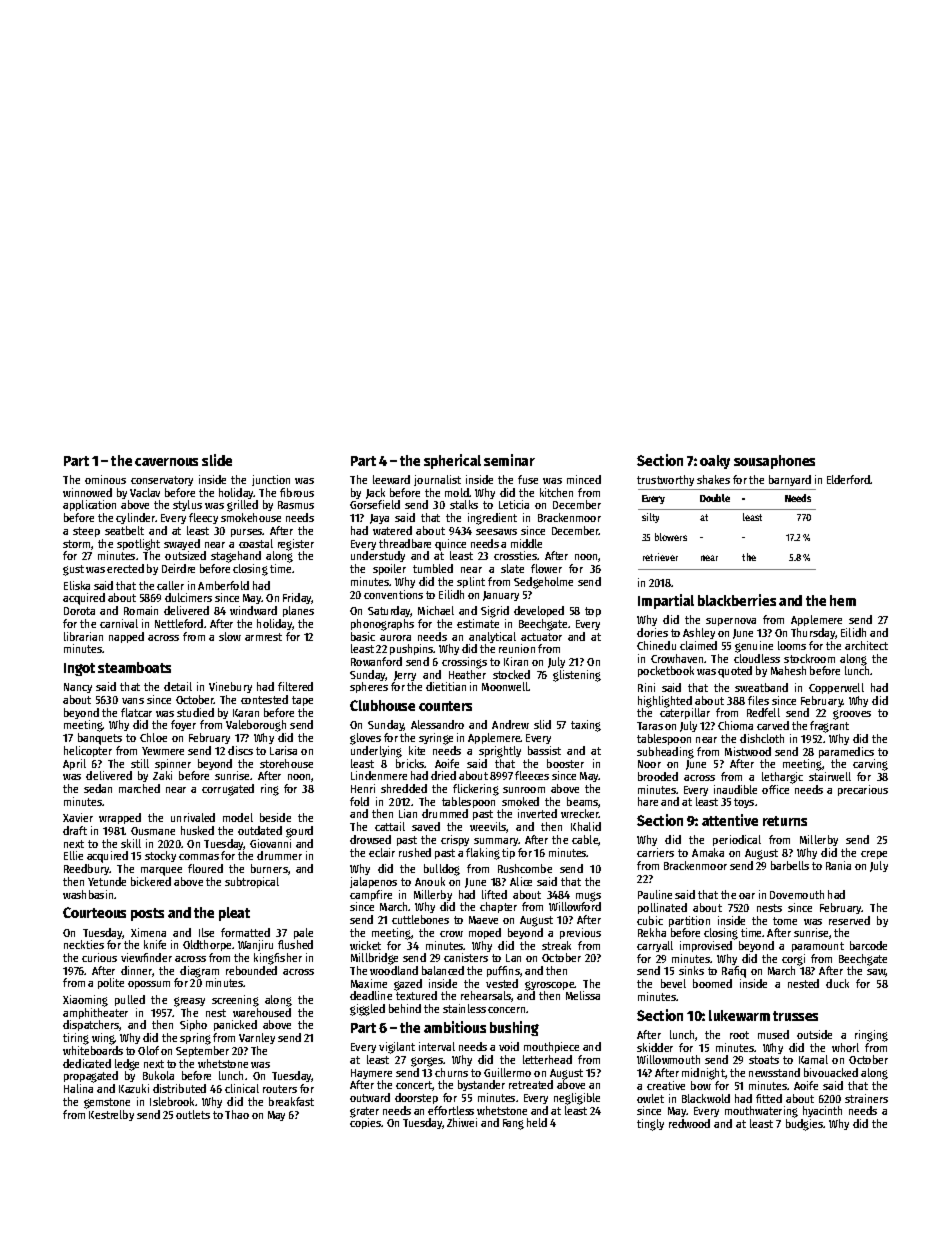 Image resolution: width=952 pixels, height=1233 pixels. Describe the element at coordinates (263, 637) in the screenshot. I see `armrest` at that location.
